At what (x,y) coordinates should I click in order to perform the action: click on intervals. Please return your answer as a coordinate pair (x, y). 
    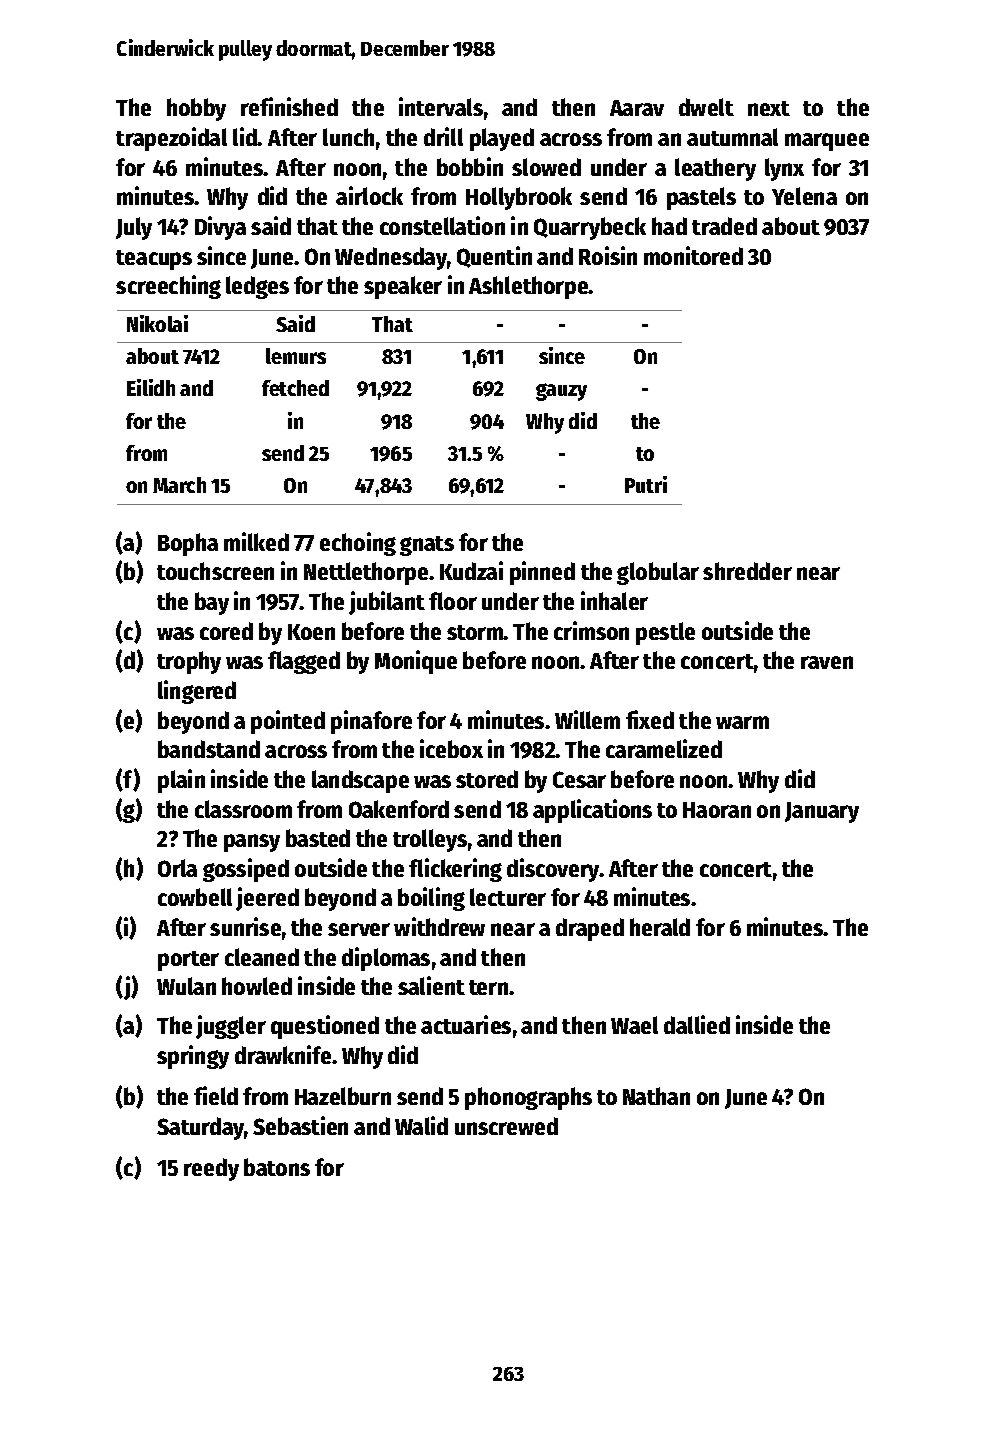
    Looking at the image, I should click on (441, 106).
